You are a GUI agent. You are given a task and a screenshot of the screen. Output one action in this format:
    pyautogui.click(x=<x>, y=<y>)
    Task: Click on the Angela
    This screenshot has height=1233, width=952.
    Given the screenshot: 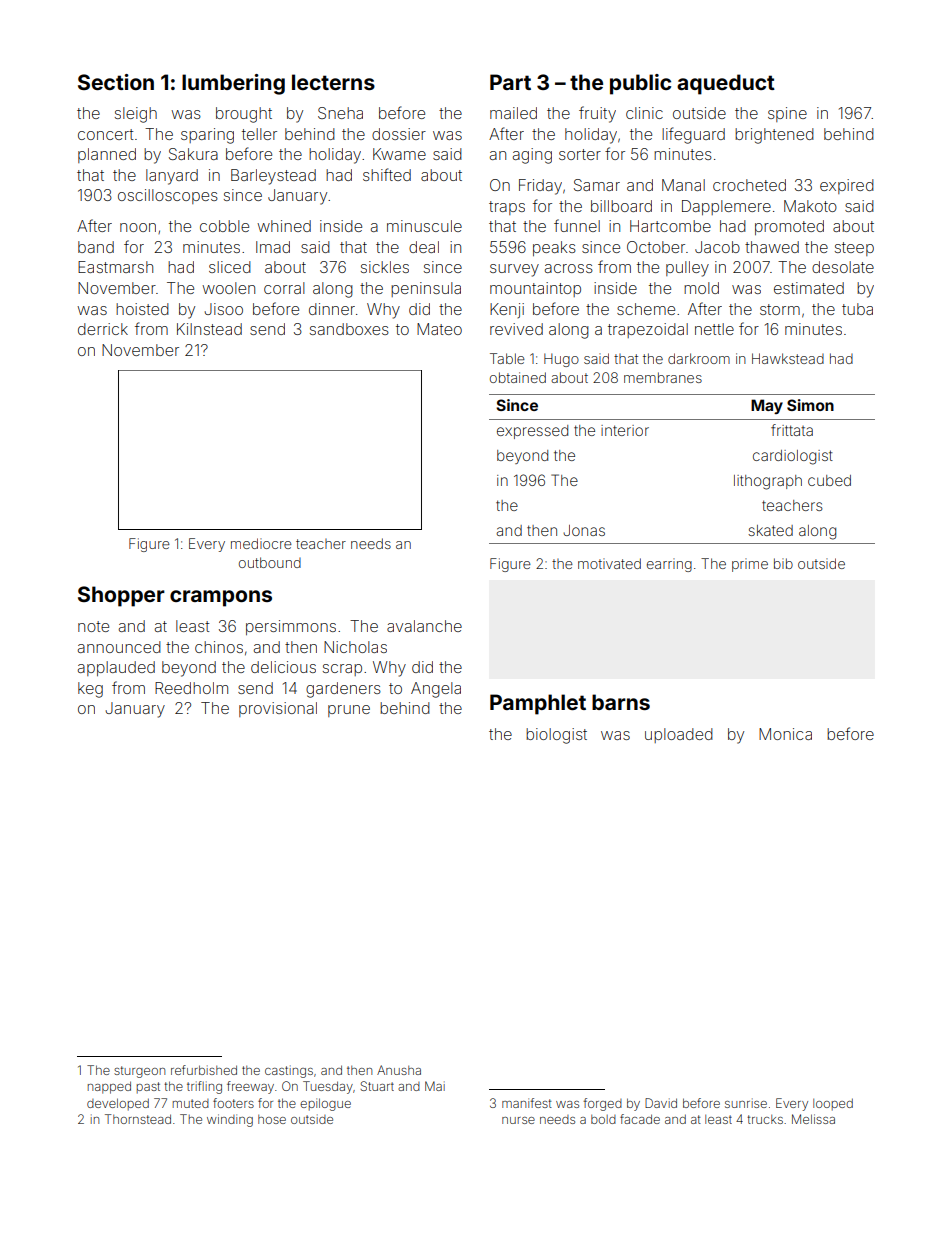 What is the action you would take?
    pyautogui.click(x=436, y=690)
